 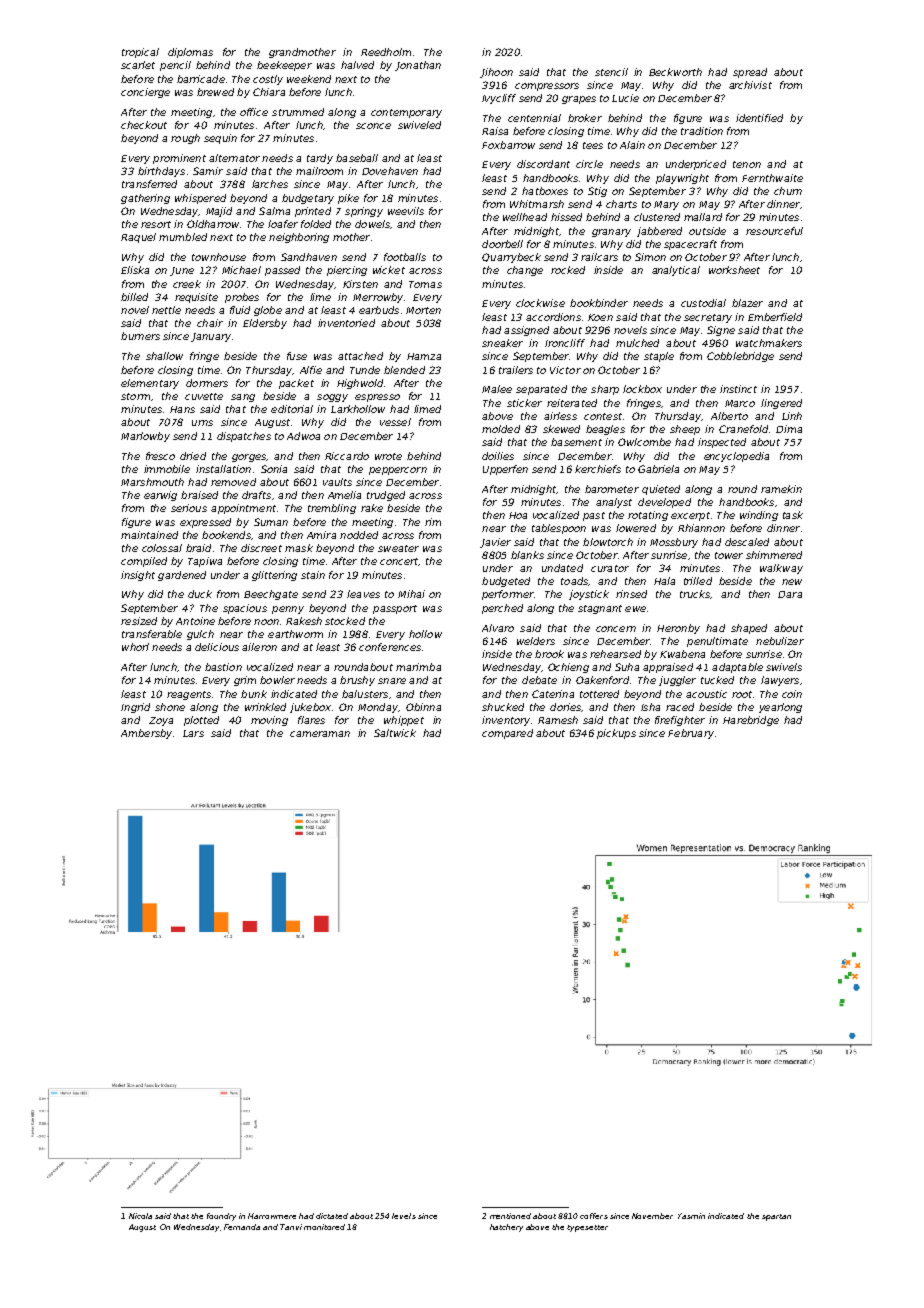 I want to click on centennial, so click(x=534, y=118).
